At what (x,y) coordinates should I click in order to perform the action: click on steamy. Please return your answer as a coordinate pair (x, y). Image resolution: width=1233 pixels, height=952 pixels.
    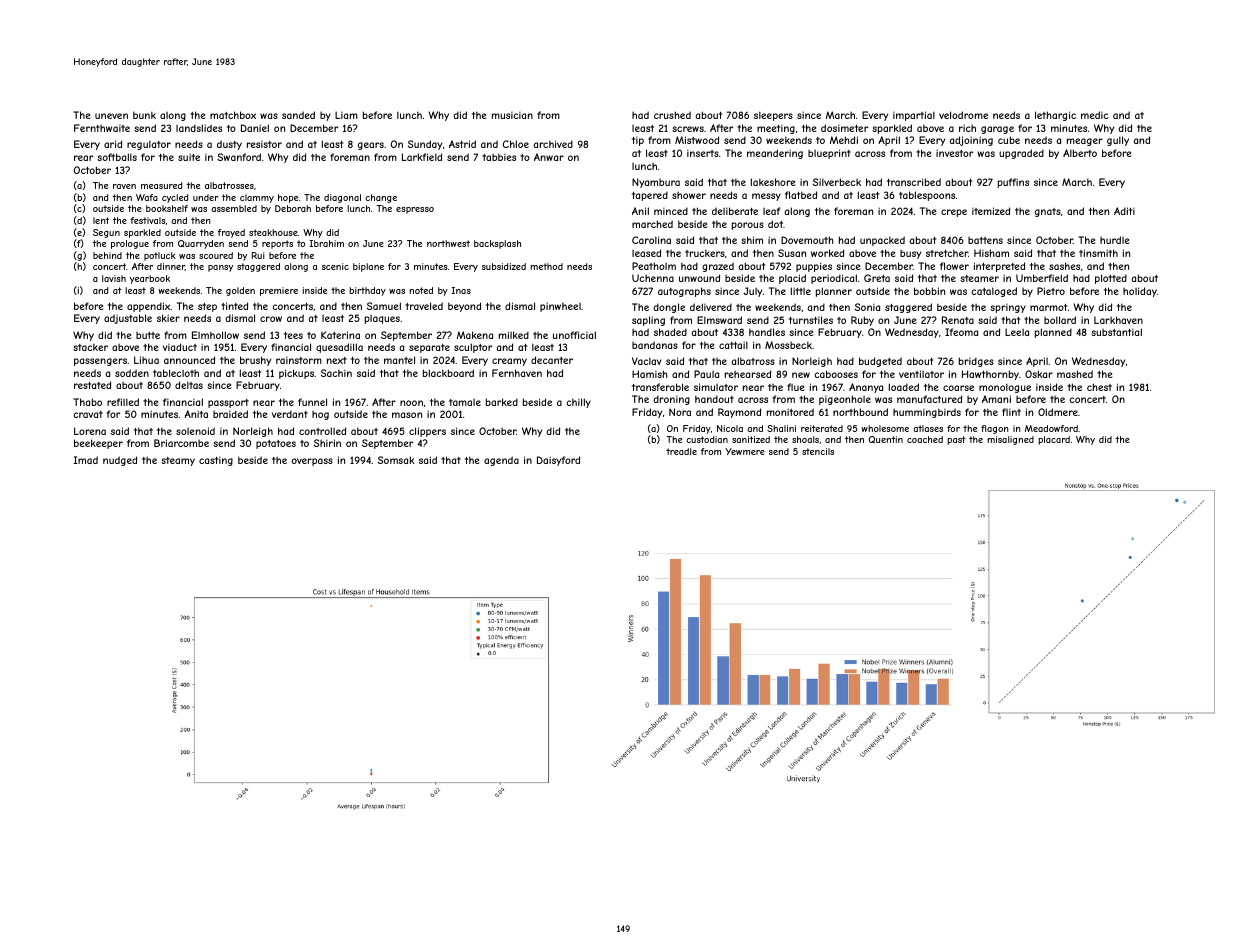
    Looking at the image, I should click on (178, 461).
